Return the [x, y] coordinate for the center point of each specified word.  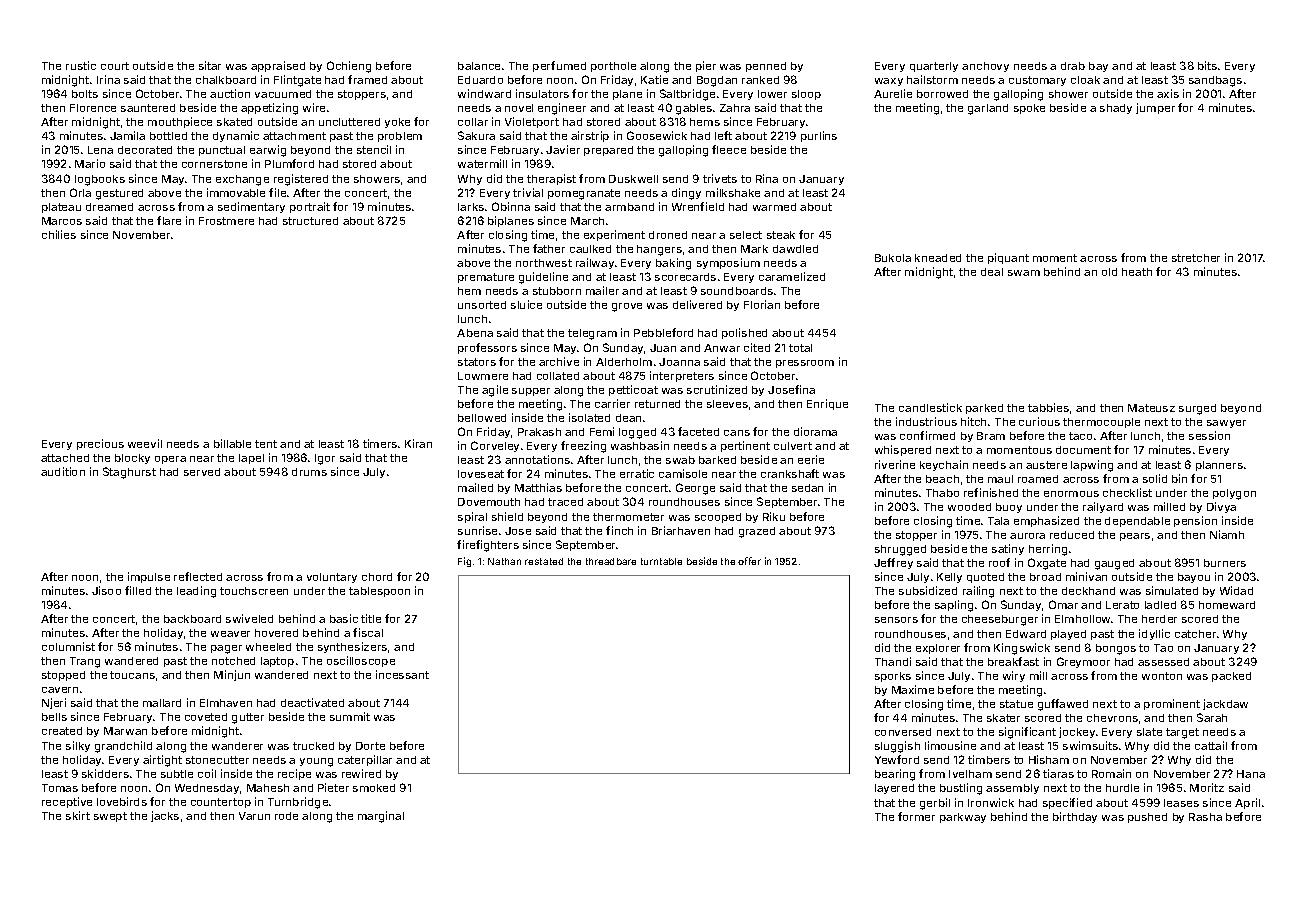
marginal [381, 817]
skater [1003, 718]
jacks [165, 816]
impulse [149, 577]
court [115, 66]
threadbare [611, 561]
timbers [989, 759]
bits [1207, 65]
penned [766, 67]
